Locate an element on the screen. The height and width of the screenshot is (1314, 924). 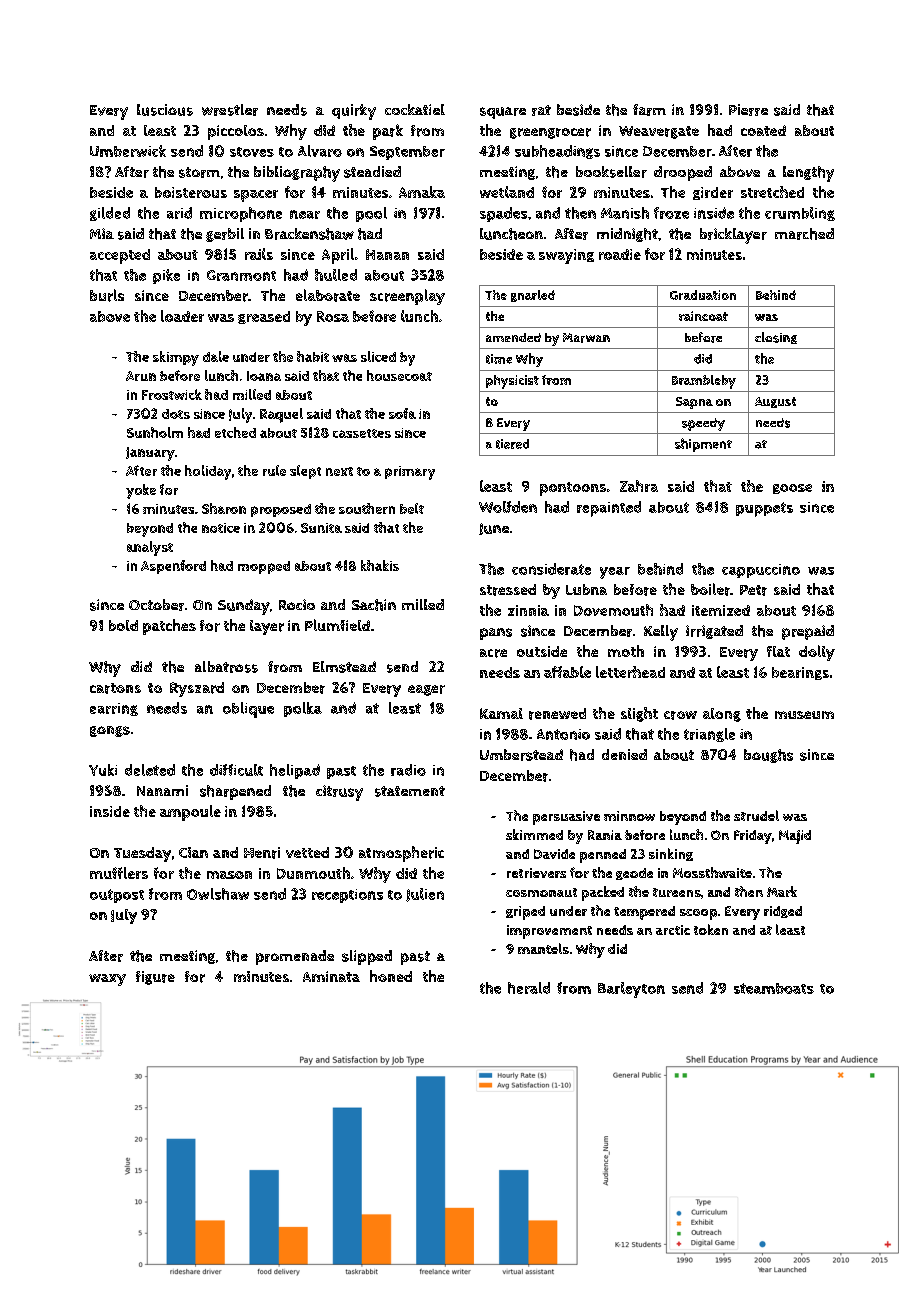
Sunholm is located at coordinates (155, 432).
